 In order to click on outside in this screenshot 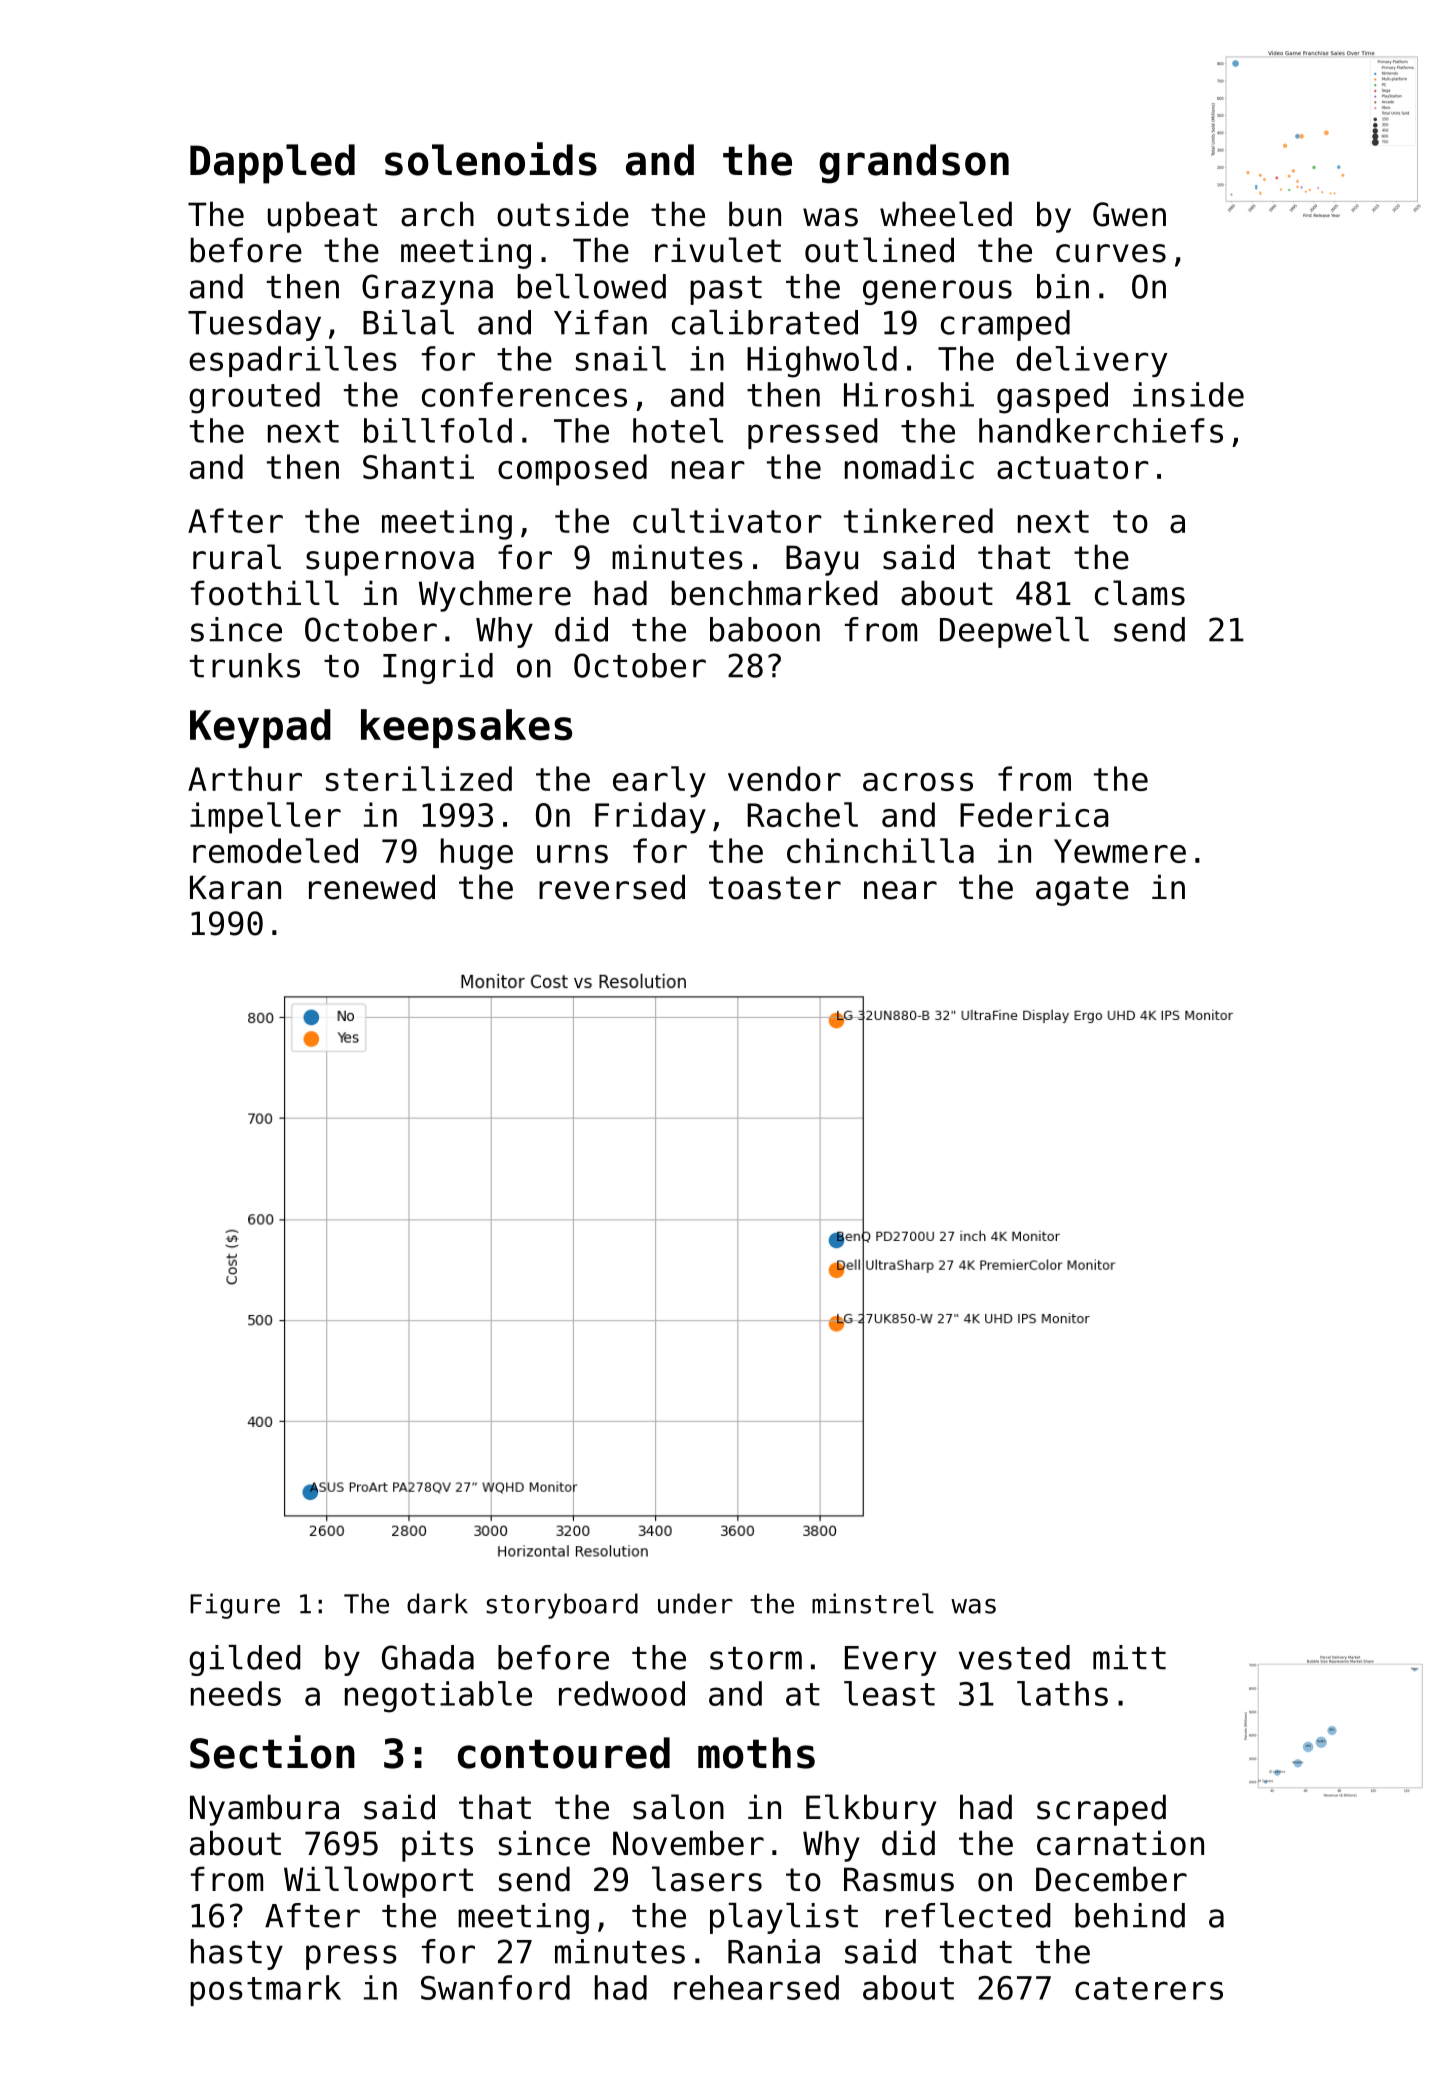, I will do `click(563, 214)`.
